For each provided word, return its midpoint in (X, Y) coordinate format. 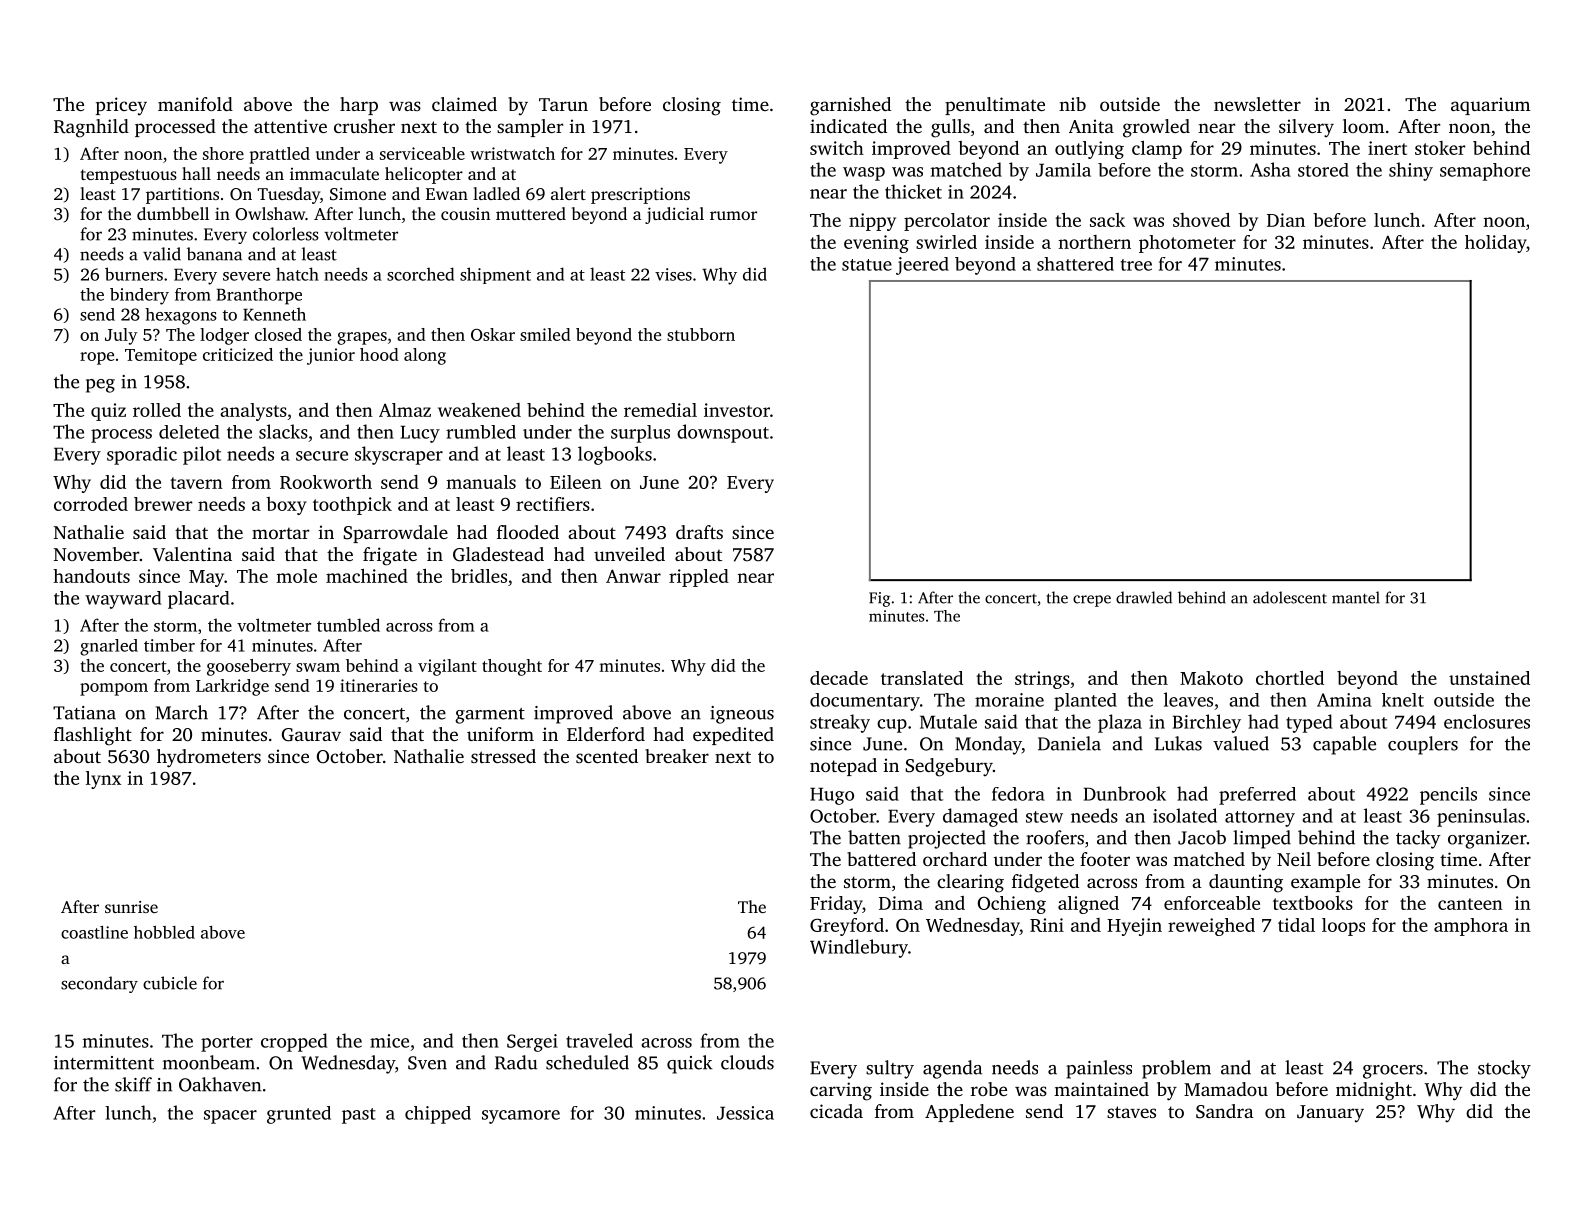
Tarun (563, 104)
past (359, 1116)
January (1330, 1114)
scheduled (587, 1062)
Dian (1286, 220)
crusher (364, 126)
